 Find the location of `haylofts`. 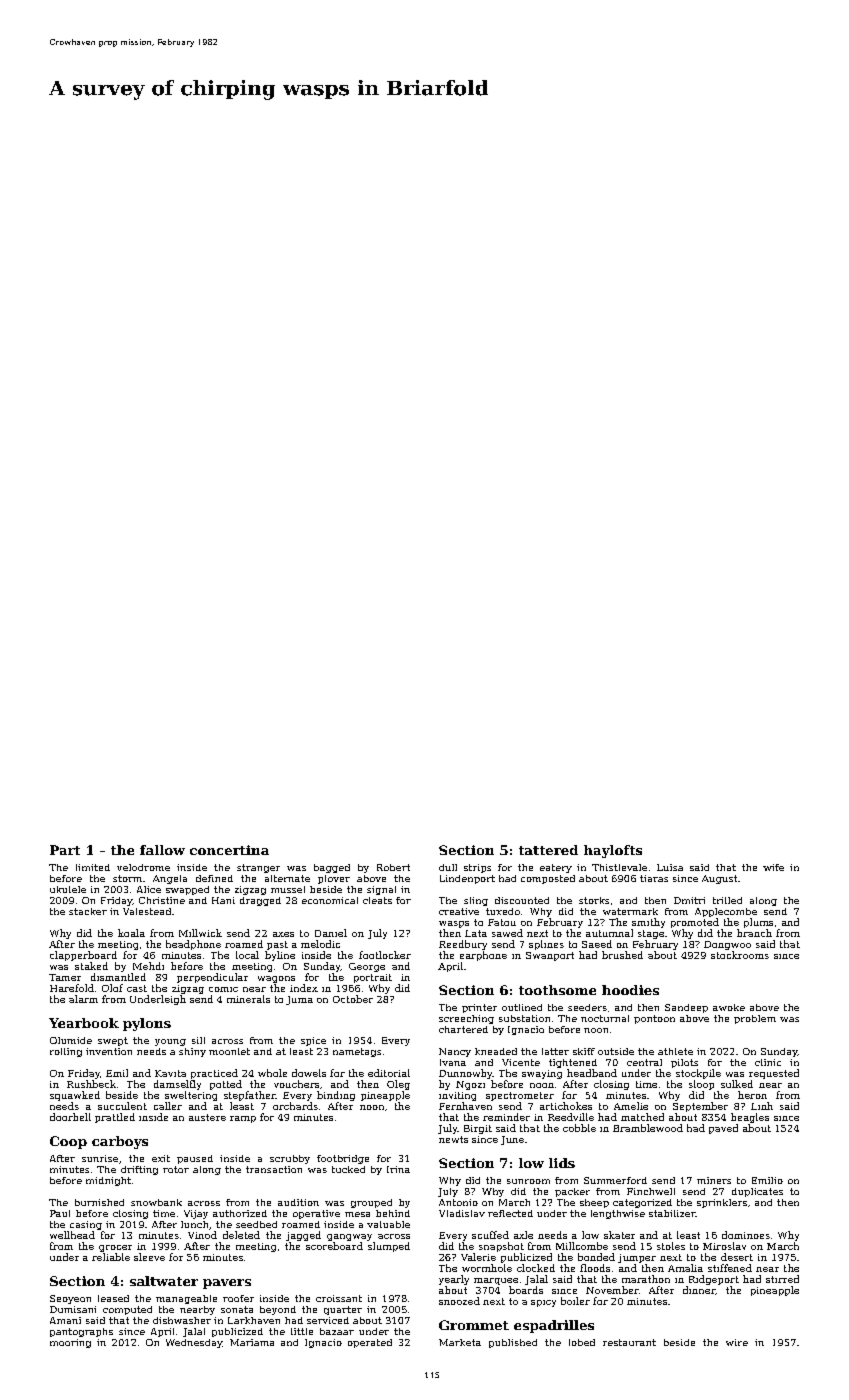

haylofts is located at coordinates (613, 851).
